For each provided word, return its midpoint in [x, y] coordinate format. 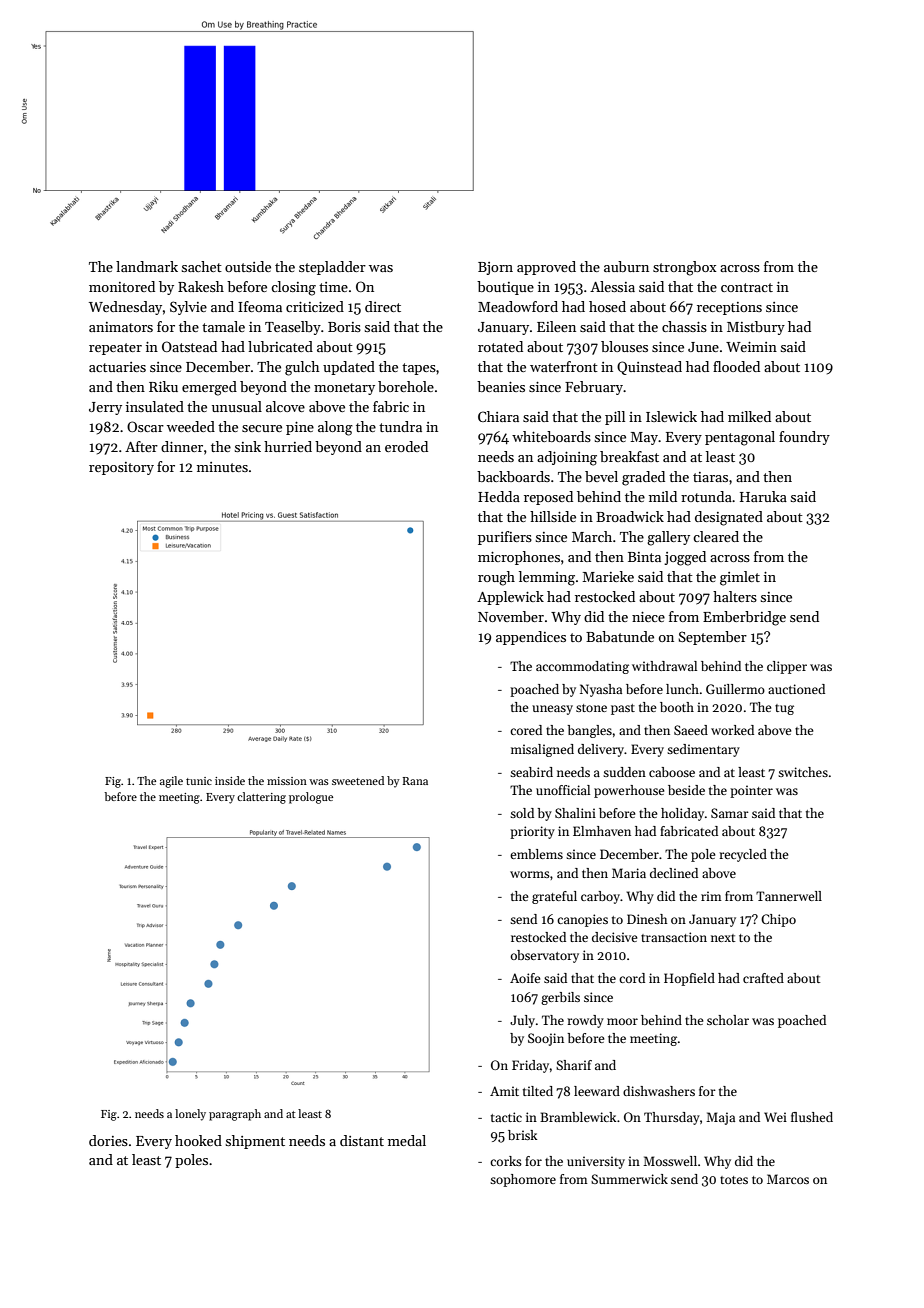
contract [747, 287]
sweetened [358, 780]
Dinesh [647, 919]
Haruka [763, 496]
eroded [406, 446]
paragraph [235, 1115]
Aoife [525, 978]
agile [171, 782]
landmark [147, 266]
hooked [198, 1140]
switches [803, 772]
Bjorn [495, 268]
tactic [506, 1117]
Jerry [105, 408]
